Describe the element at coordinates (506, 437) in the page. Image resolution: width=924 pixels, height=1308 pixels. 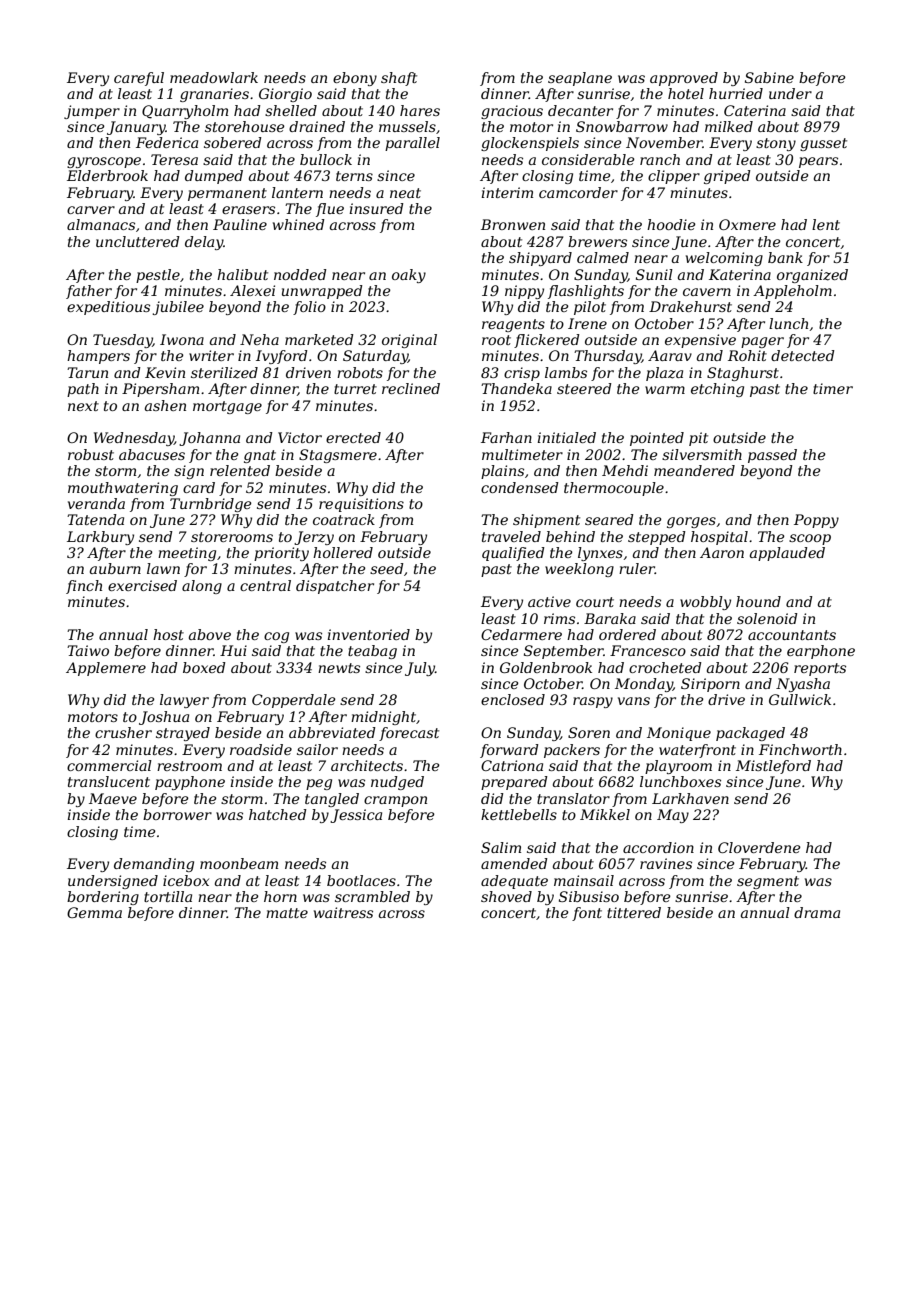
I see `Farhan` at that location.
